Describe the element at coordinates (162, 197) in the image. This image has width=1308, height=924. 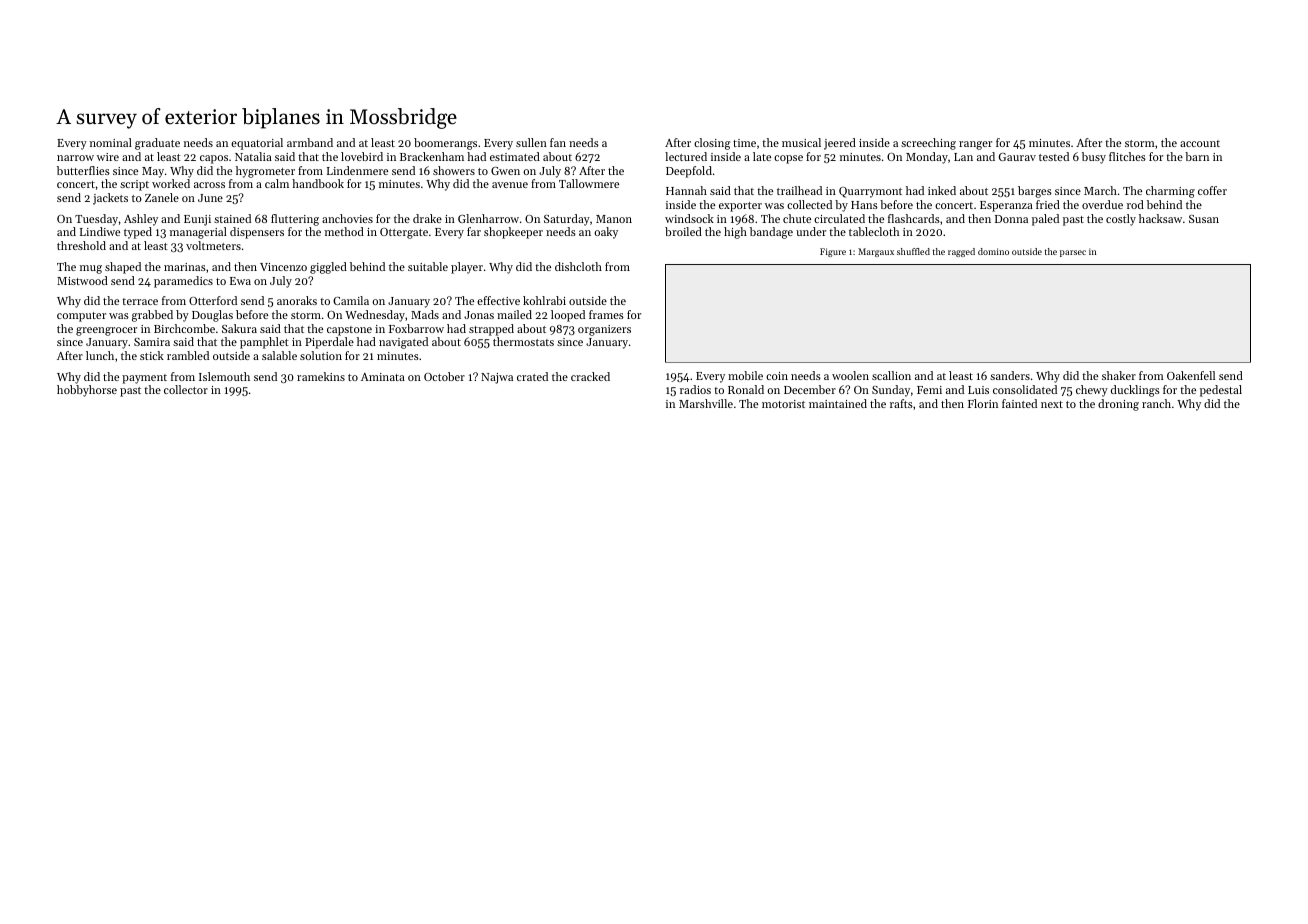
I see `Zanele` at that location.
